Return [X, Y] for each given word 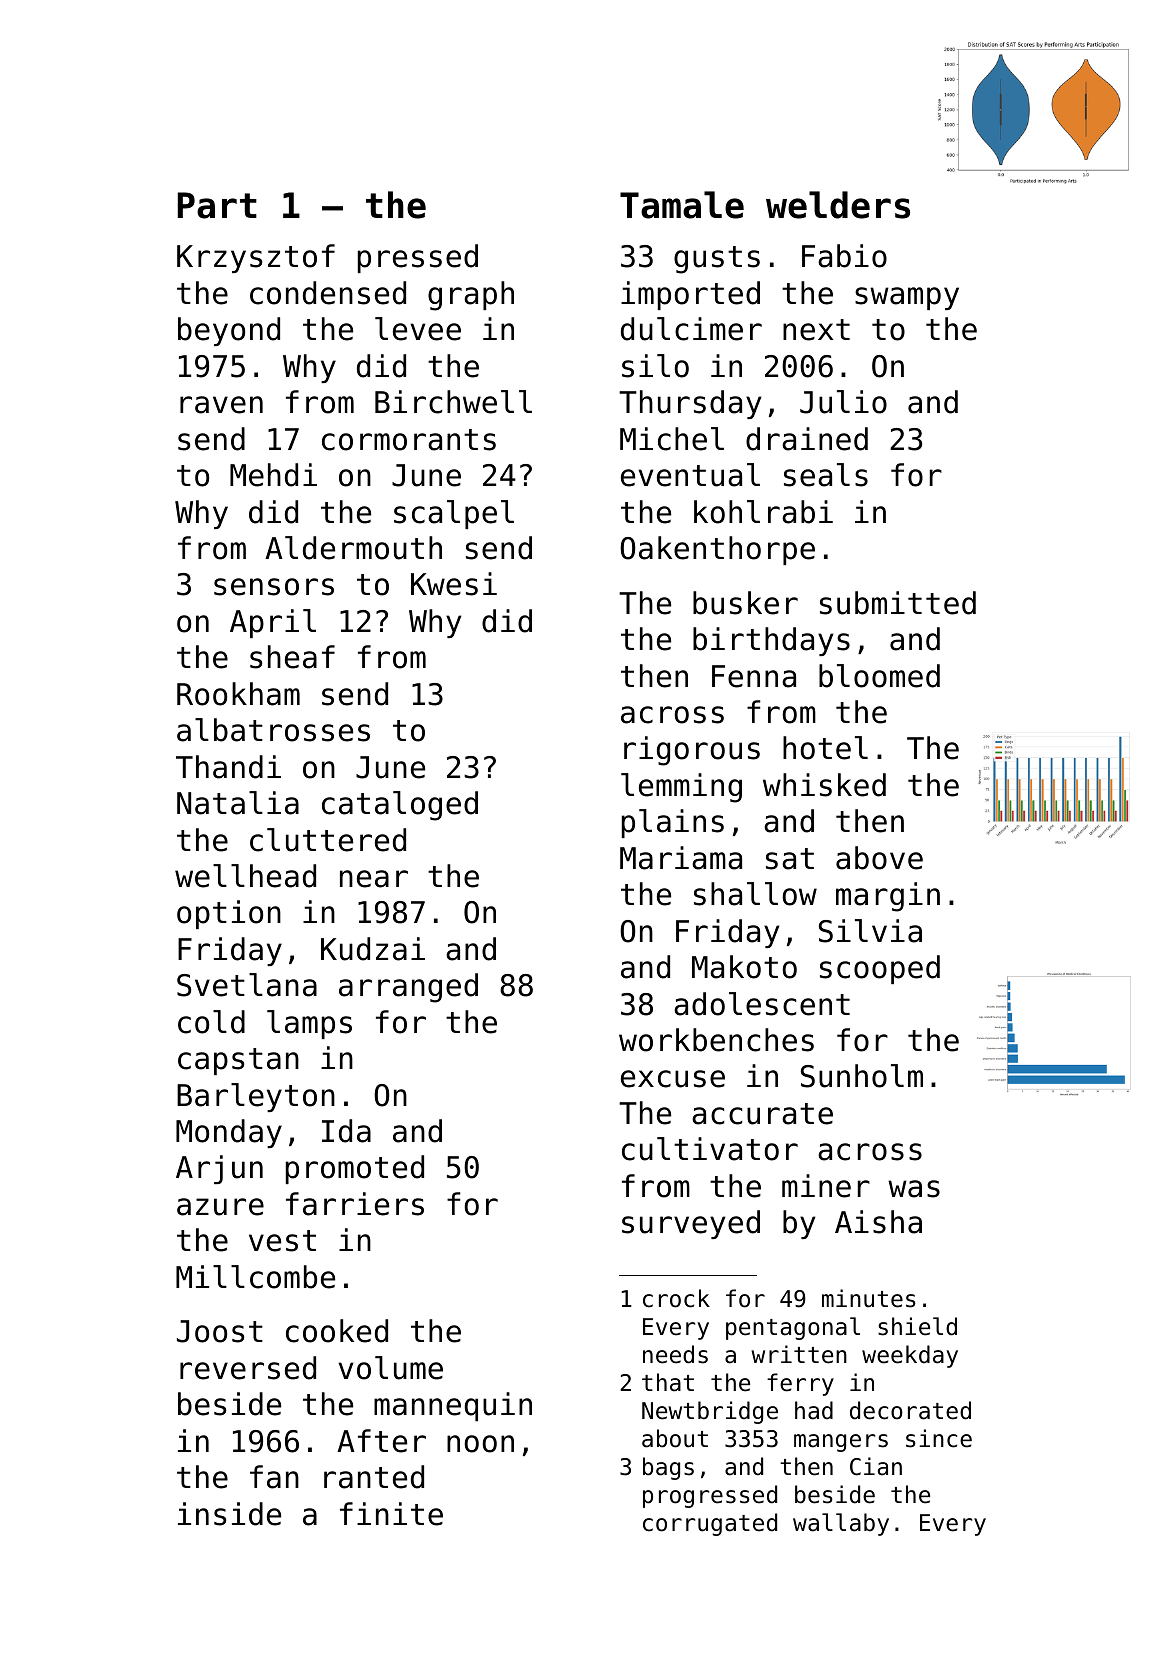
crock [676, 1298]
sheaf [292, 657]
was [914, 1189]
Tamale [682, 205]
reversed [248, 1368]
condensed [328, 293]
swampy [907, 298]
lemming [681, 788]
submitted [898, 603]
